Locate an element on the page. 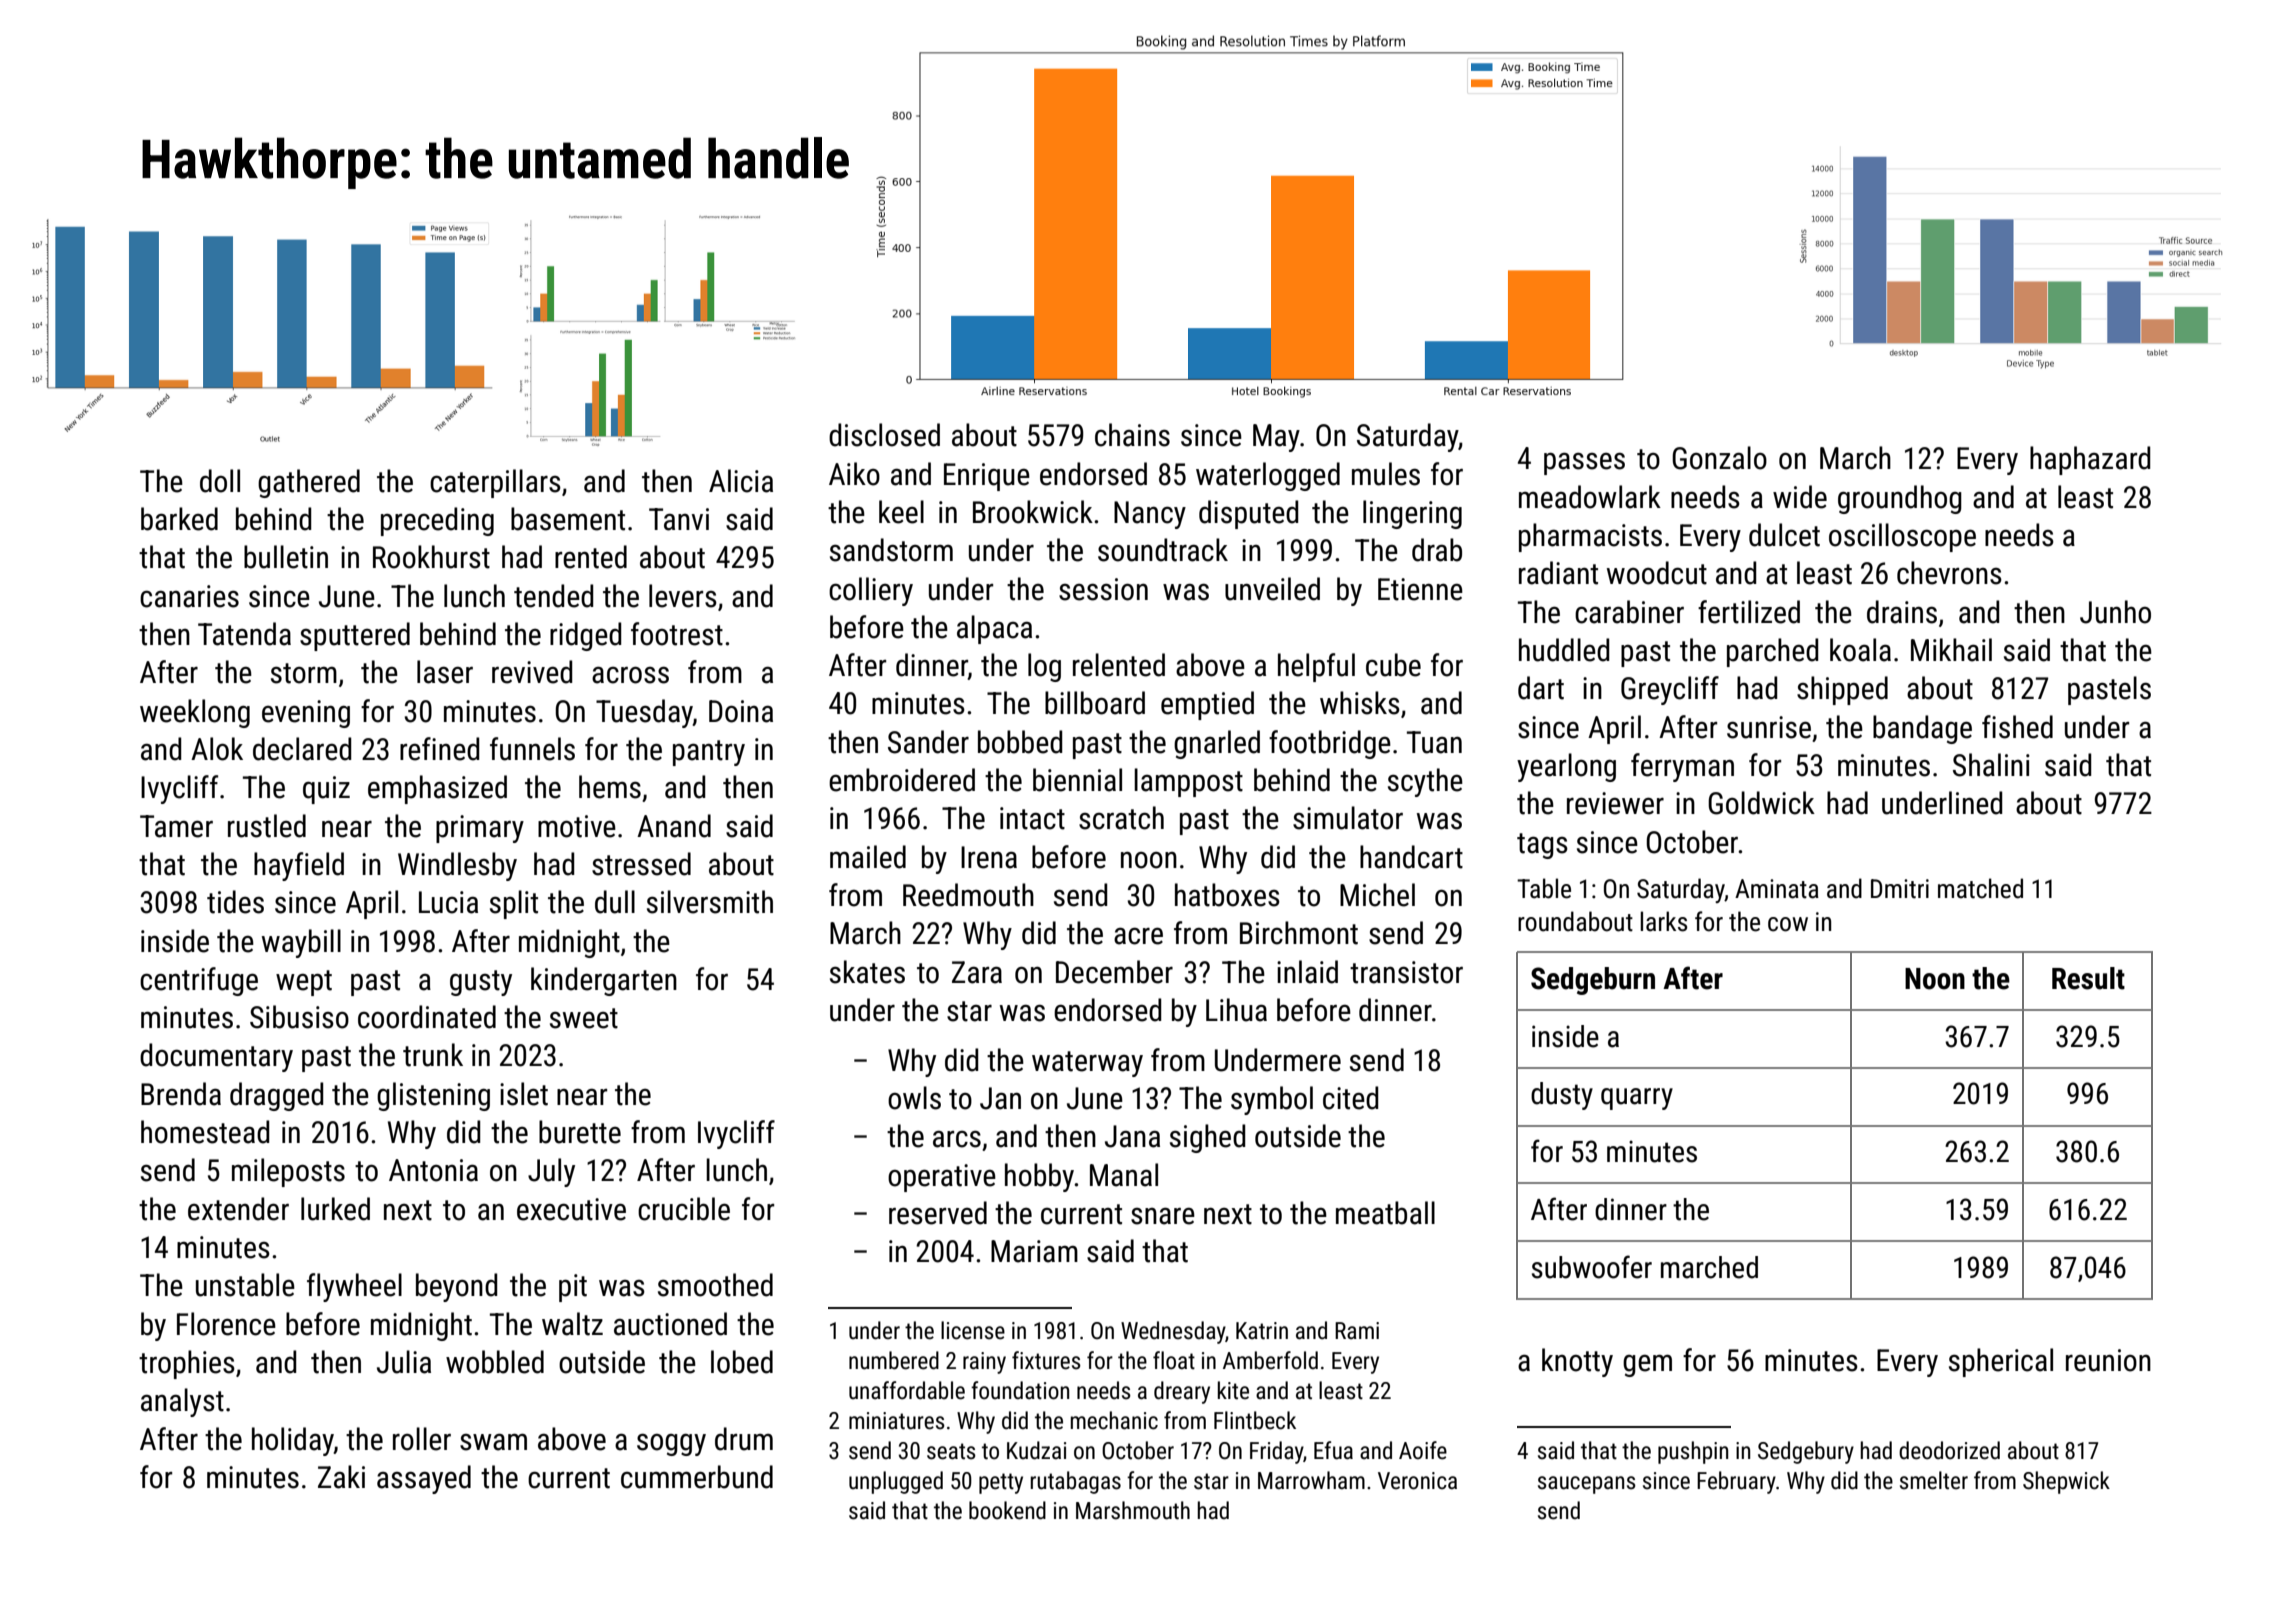  meatball is located at coordinates (1385, 1213).
